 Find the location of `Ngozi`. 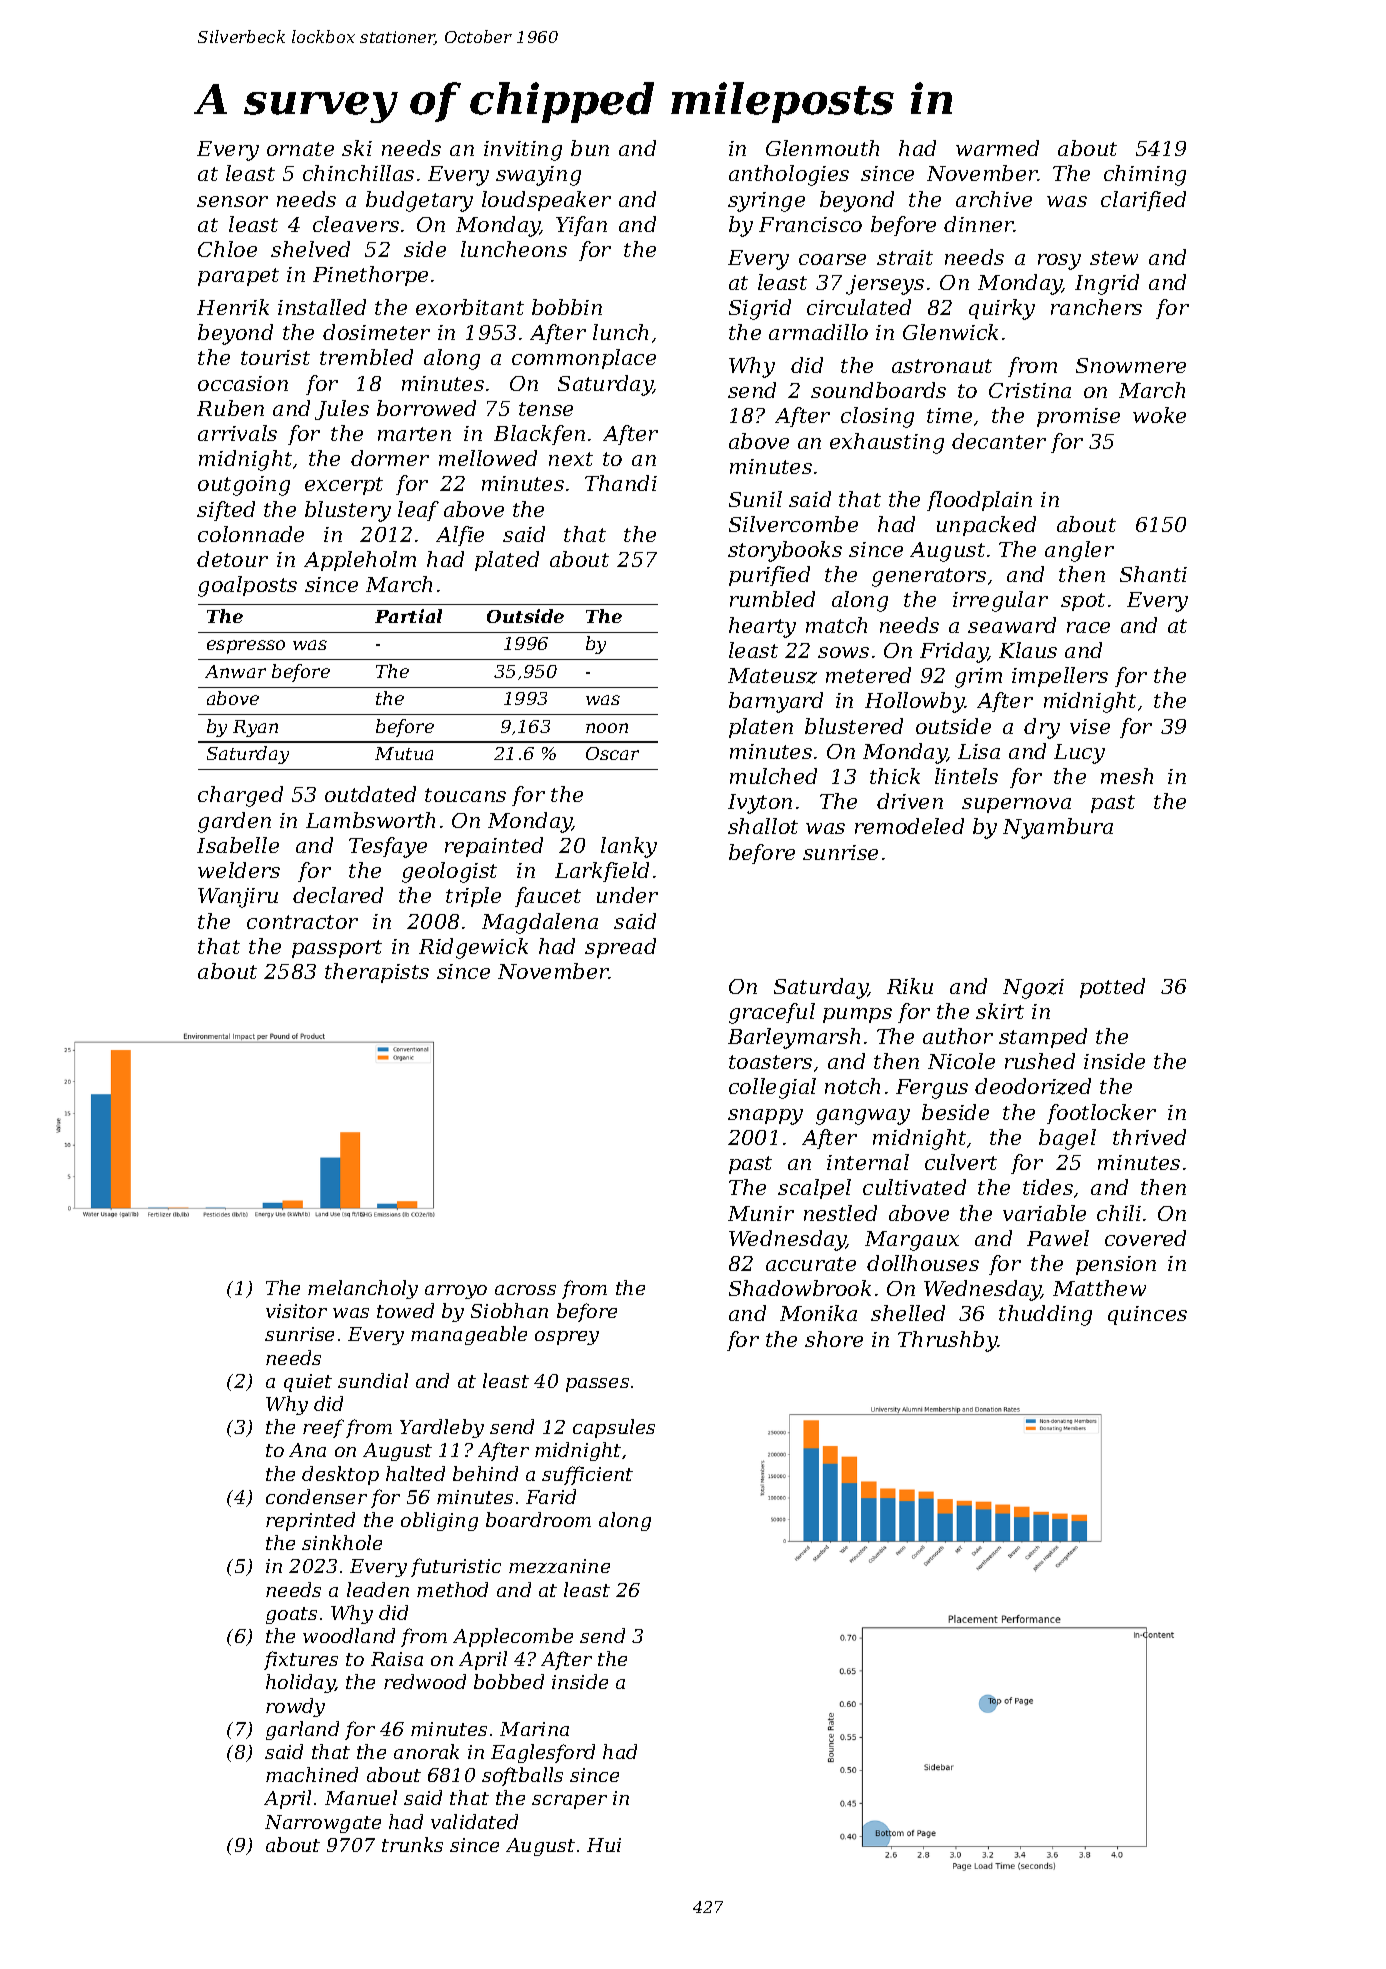

Ngozi is located at coordinates (1033, 989).
